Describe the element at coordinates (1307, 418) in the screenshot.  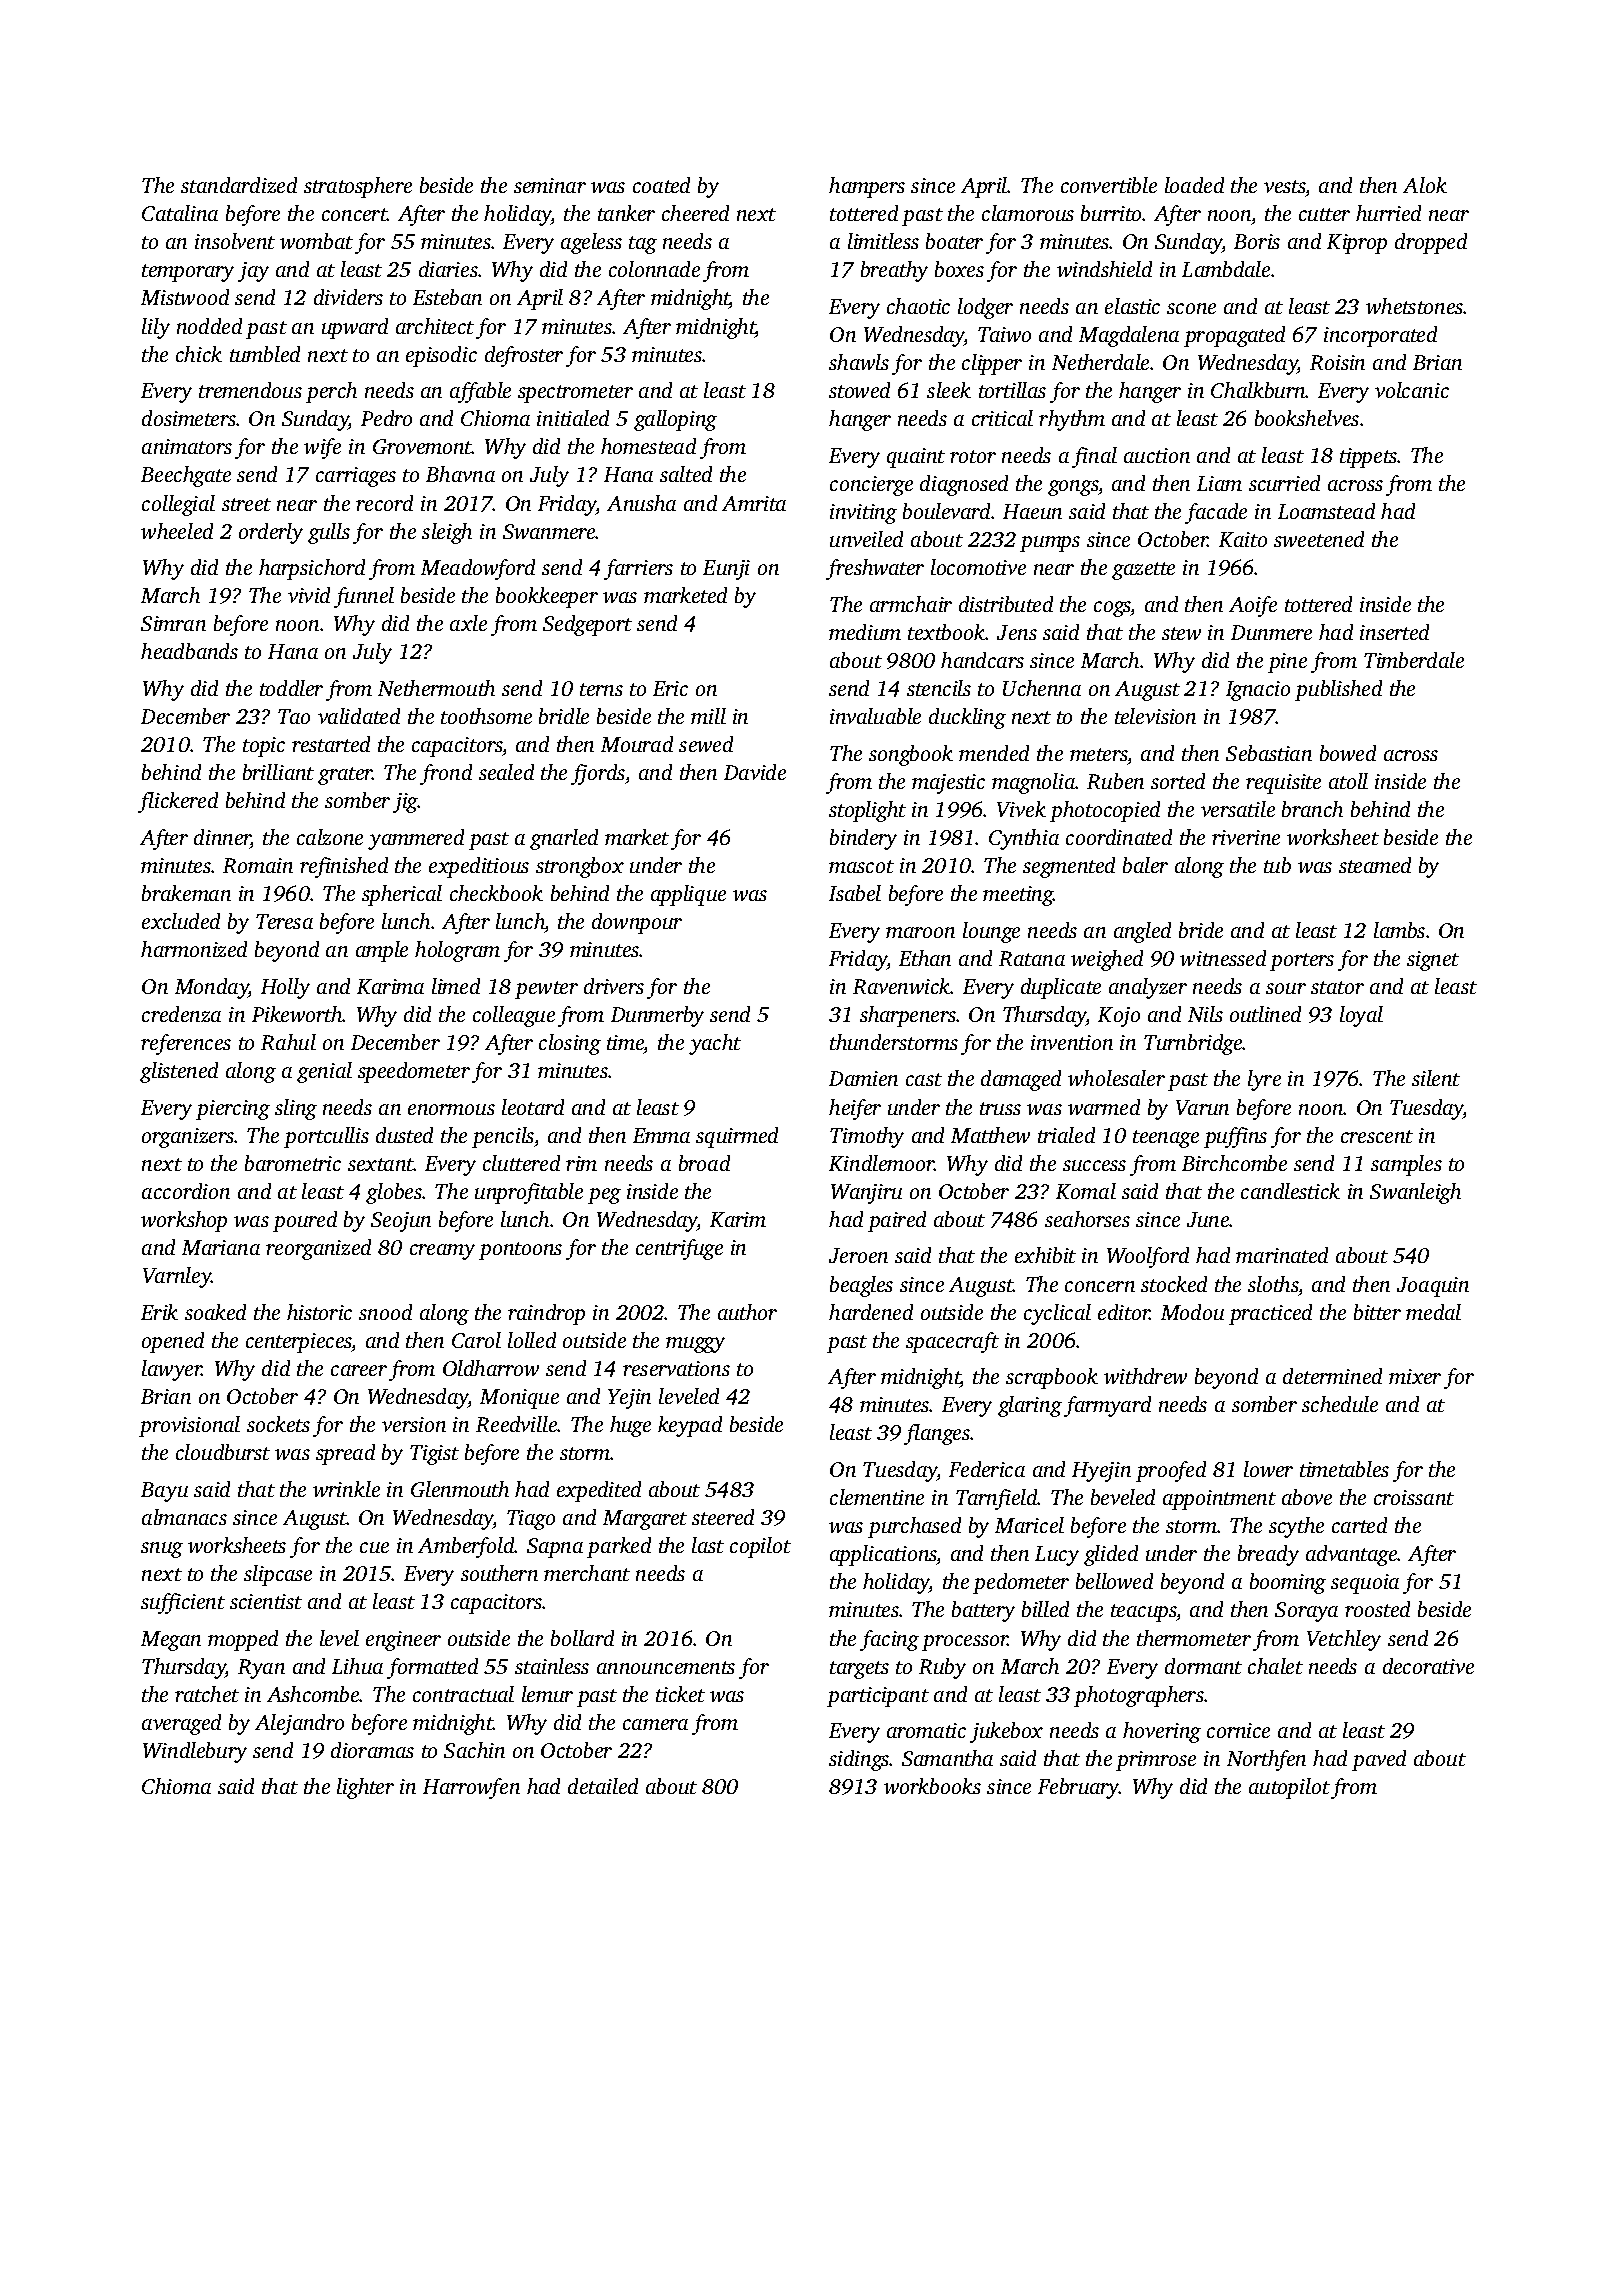
I see `bookshelves` at that location.
